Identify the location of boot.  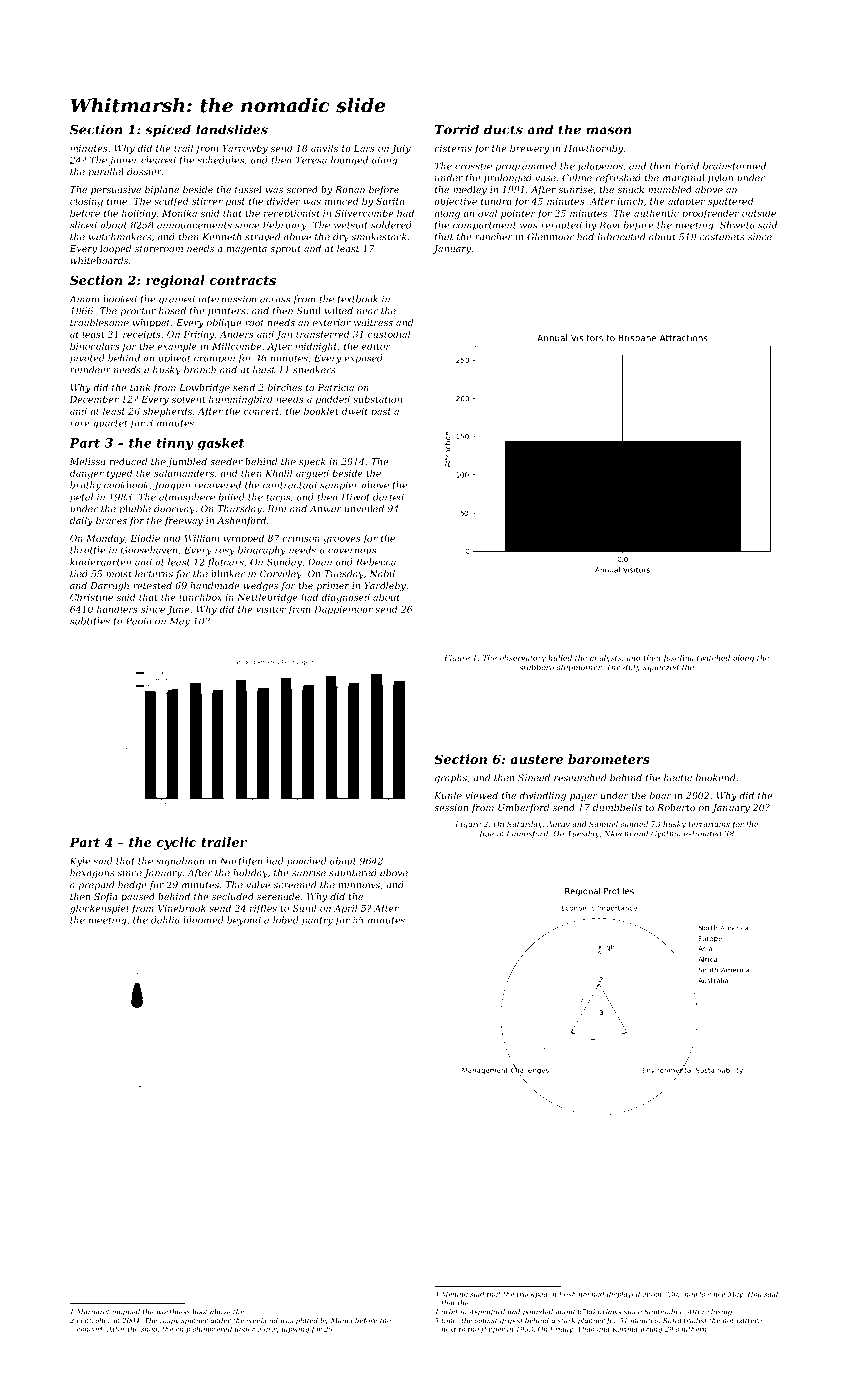
(200, 1312).
